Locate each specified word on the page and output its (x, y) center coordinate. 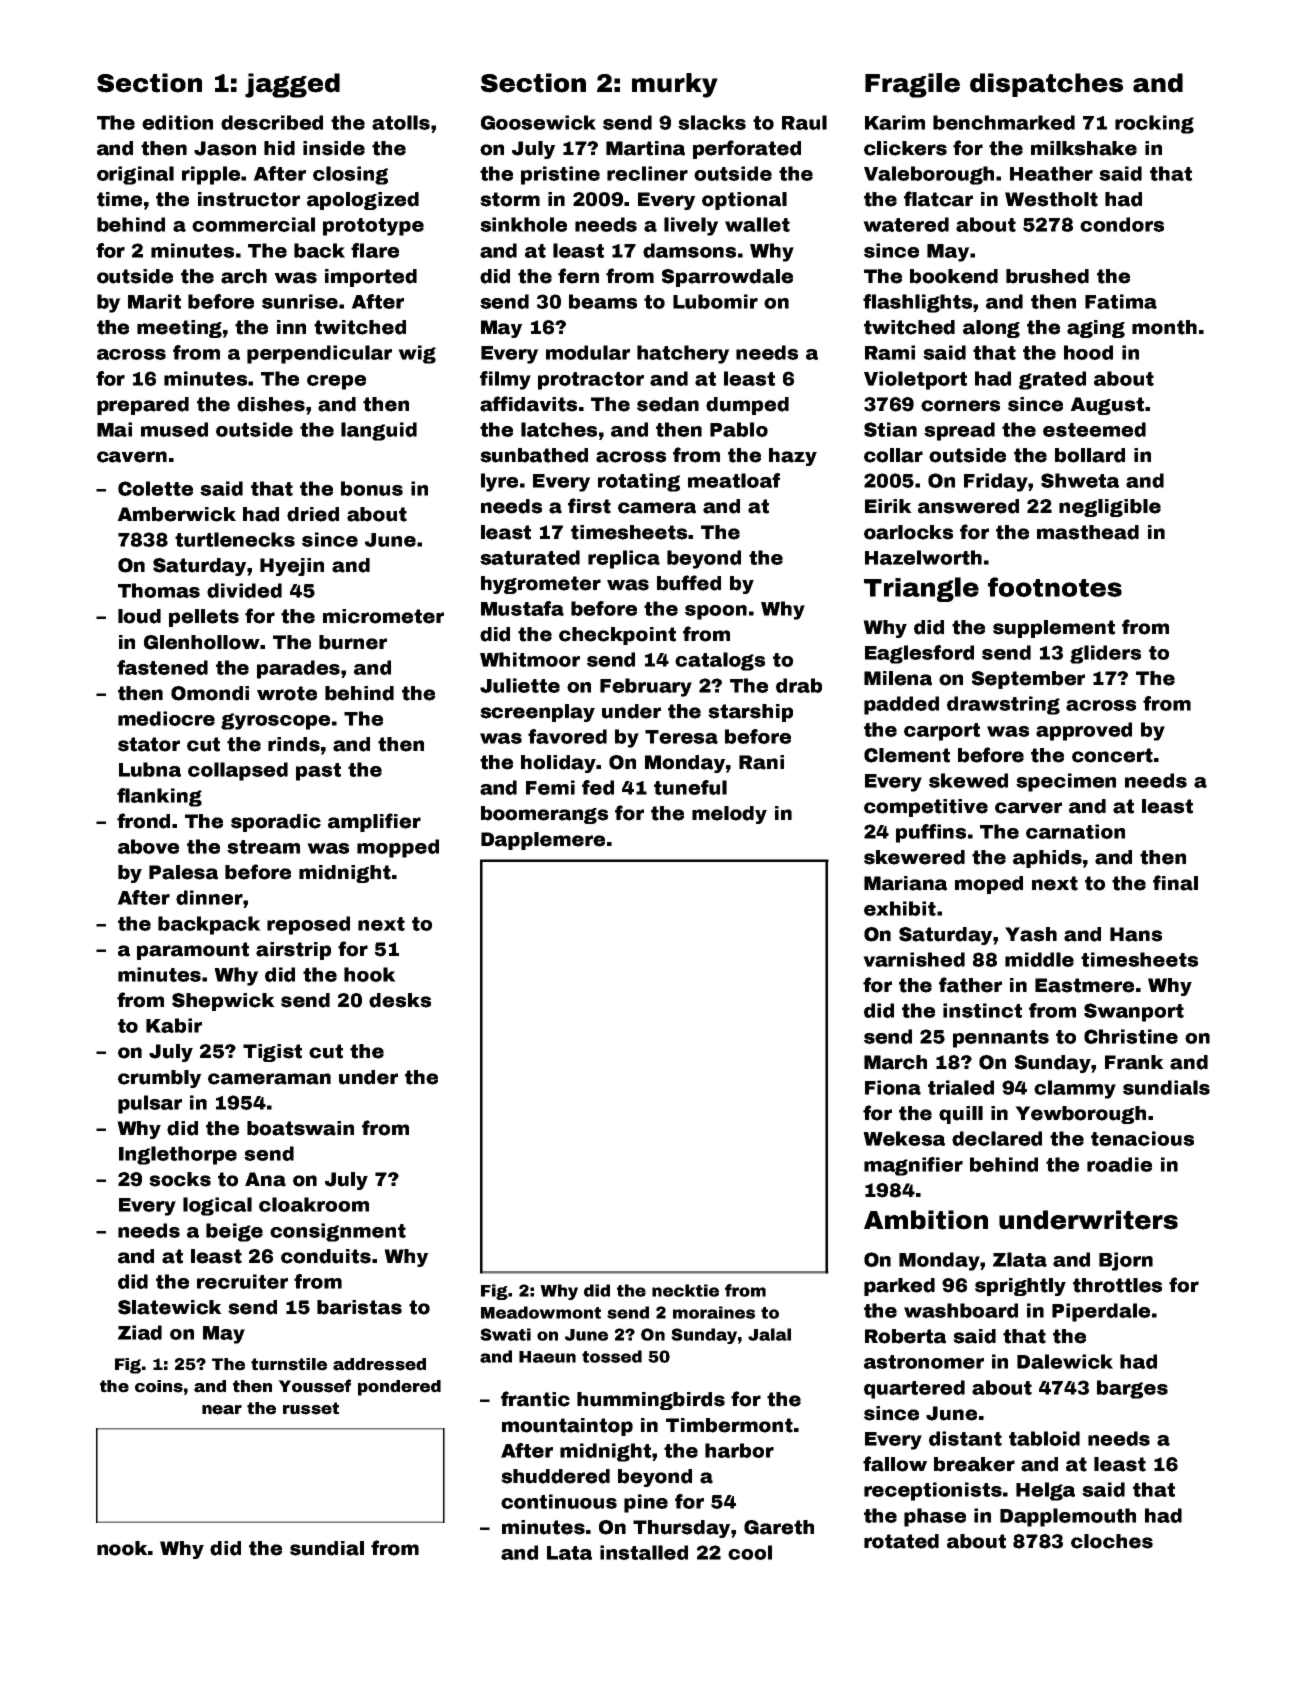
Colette (155, 488)
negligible (1110, 508)
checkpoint (617, 636)
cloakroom (314, 1204)
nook (122, 1548)
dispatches (1046, 85)
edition (177, 122)
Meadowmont (541, 1312)
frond (143, 821)
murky (675, 85)
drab (799, 685)
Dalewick (1065, 1361)
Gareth (779, 1527)
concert (1112, 755)
